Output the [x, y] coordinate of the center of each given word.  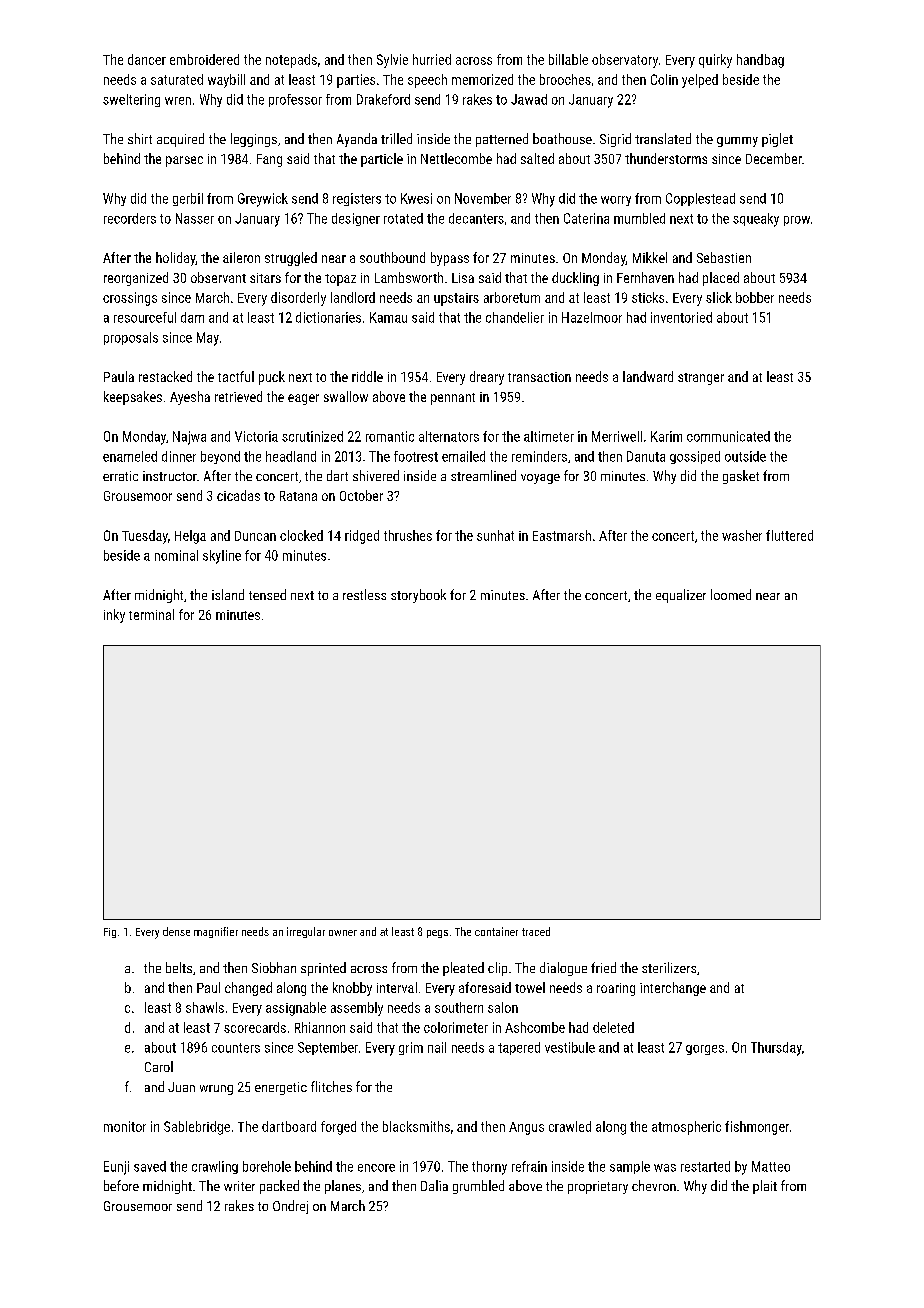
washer [742, 535]
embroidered [204, 59]
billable [568, 59]
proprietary [598, 1187]
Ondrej [290, 1207]
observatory [625, 61]
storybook [418, 596]
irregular [306, 932]
